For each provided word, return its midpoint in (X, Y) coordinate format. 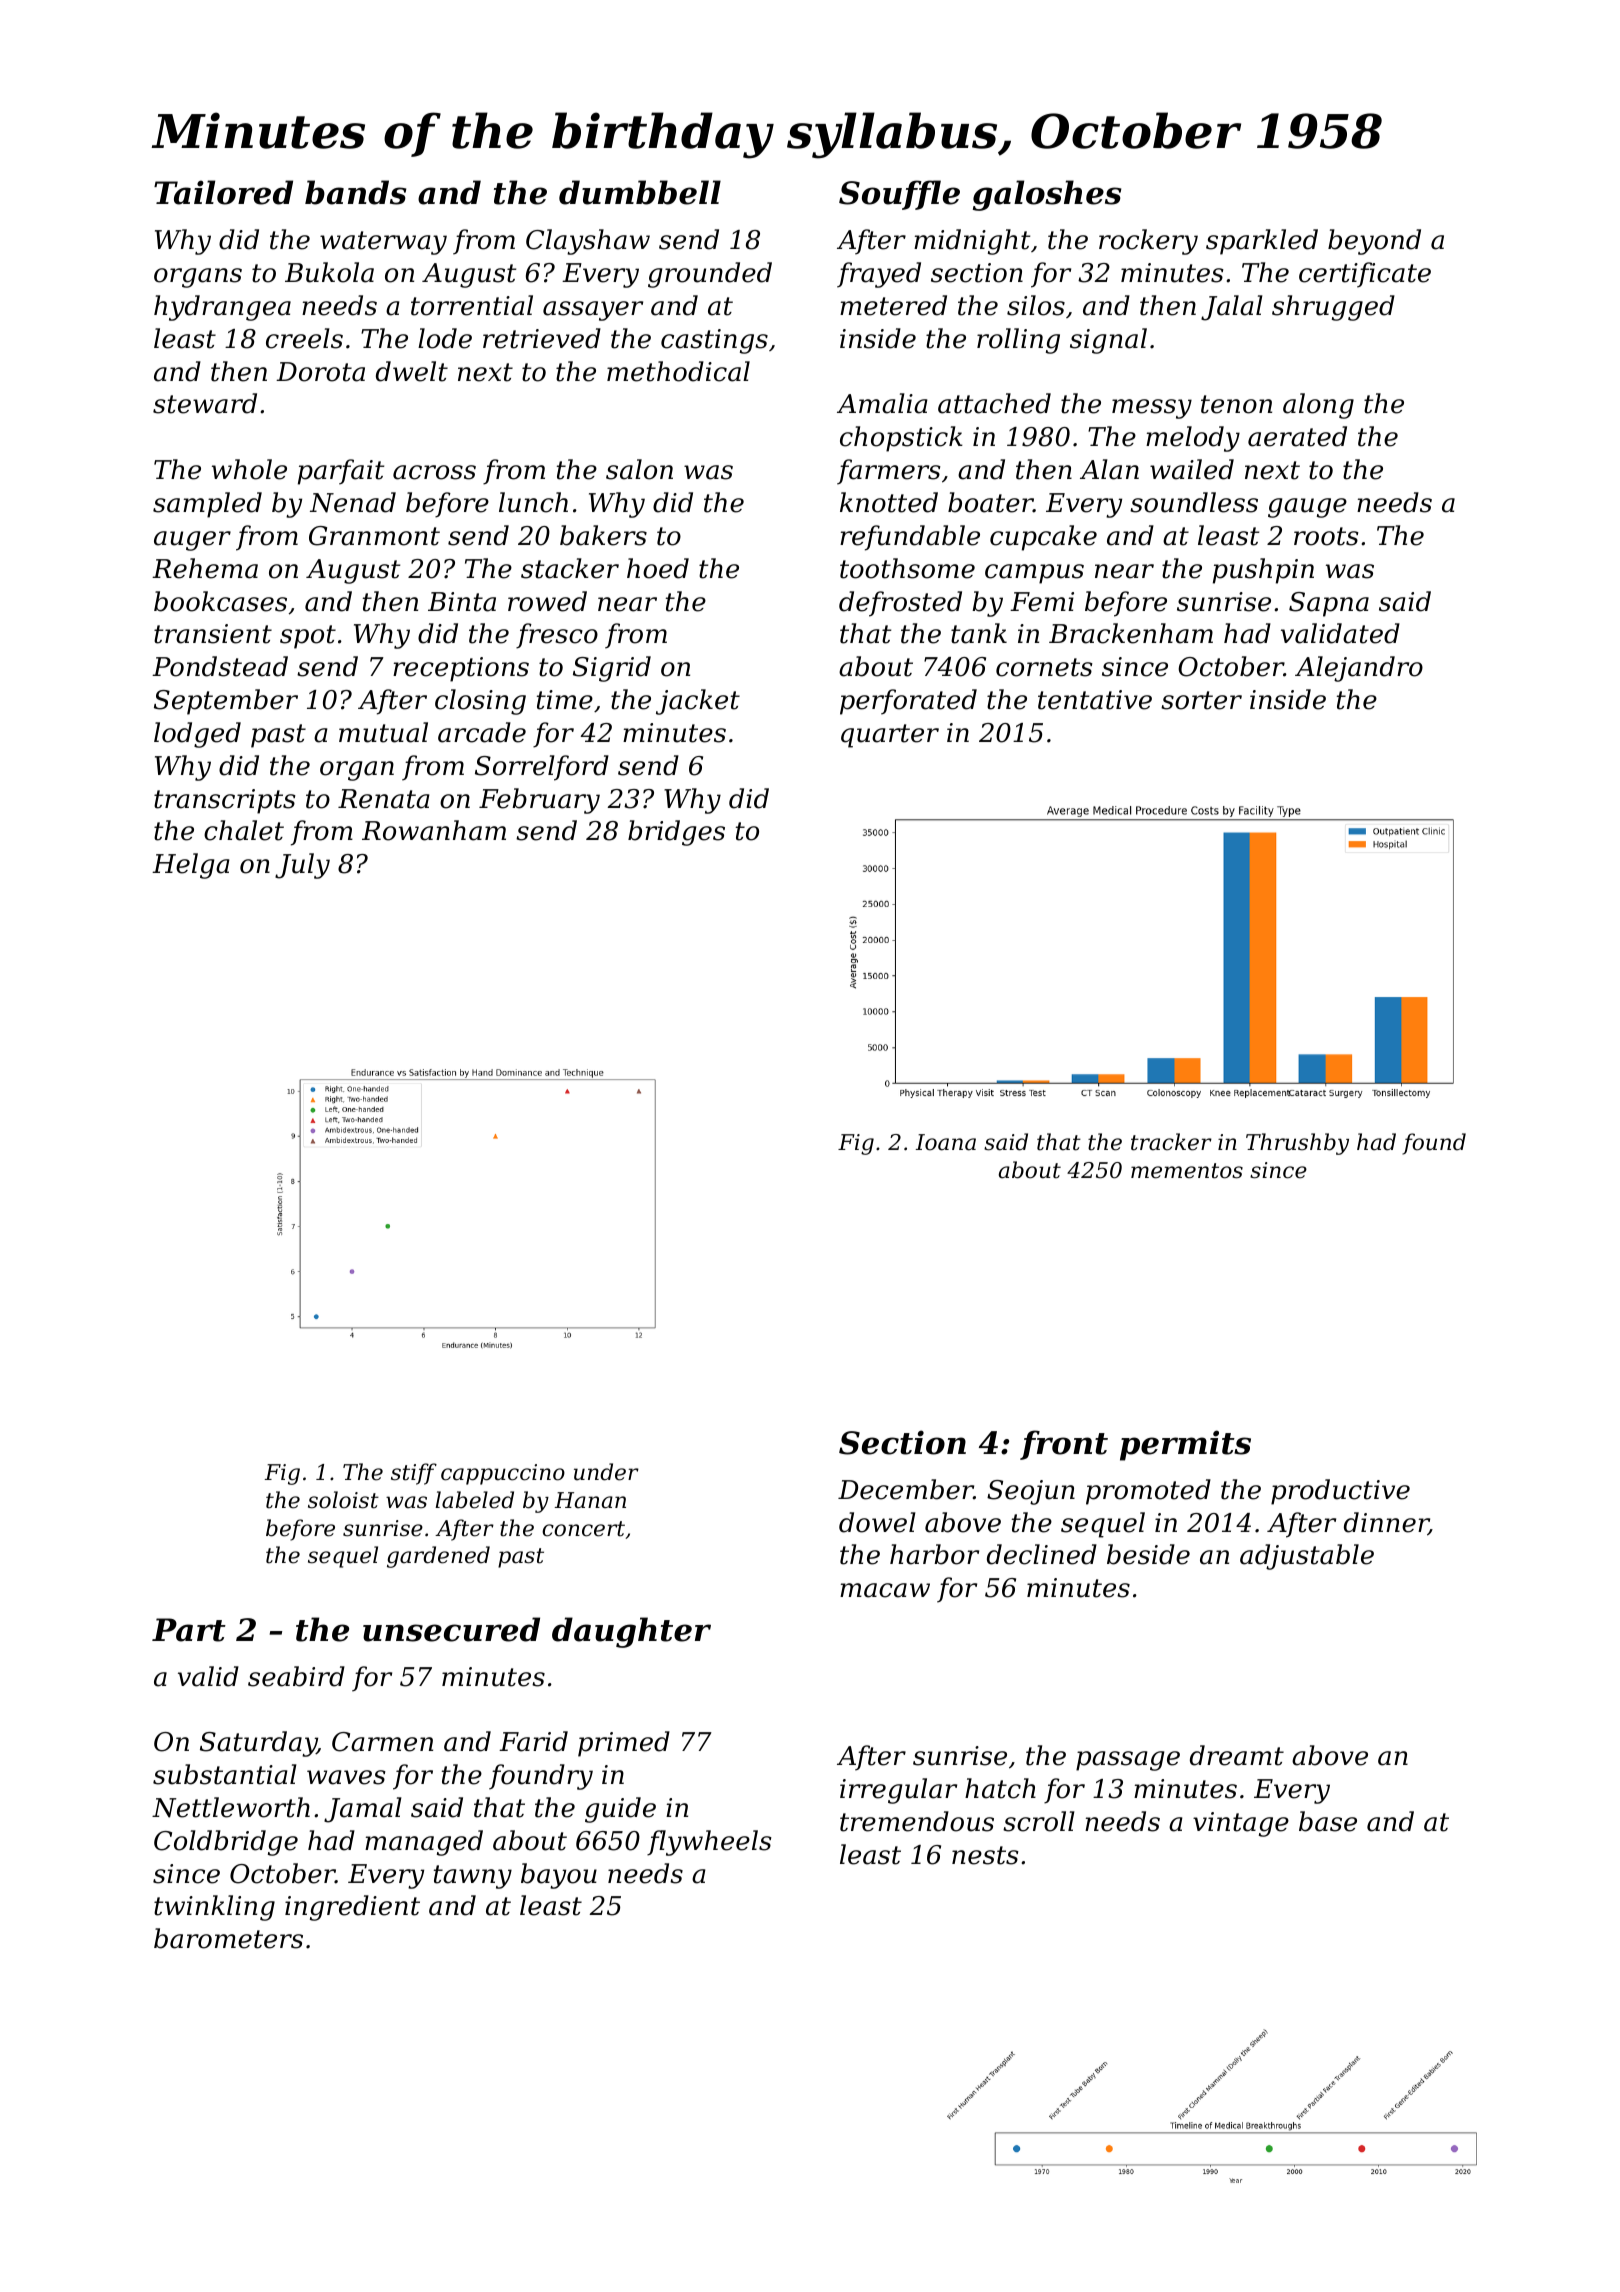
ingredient (352, 1908)
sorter (1201, 700)
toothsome (907, 568)
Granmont (374, 536)
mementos (1187, 1171)
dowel (877, 1522)
